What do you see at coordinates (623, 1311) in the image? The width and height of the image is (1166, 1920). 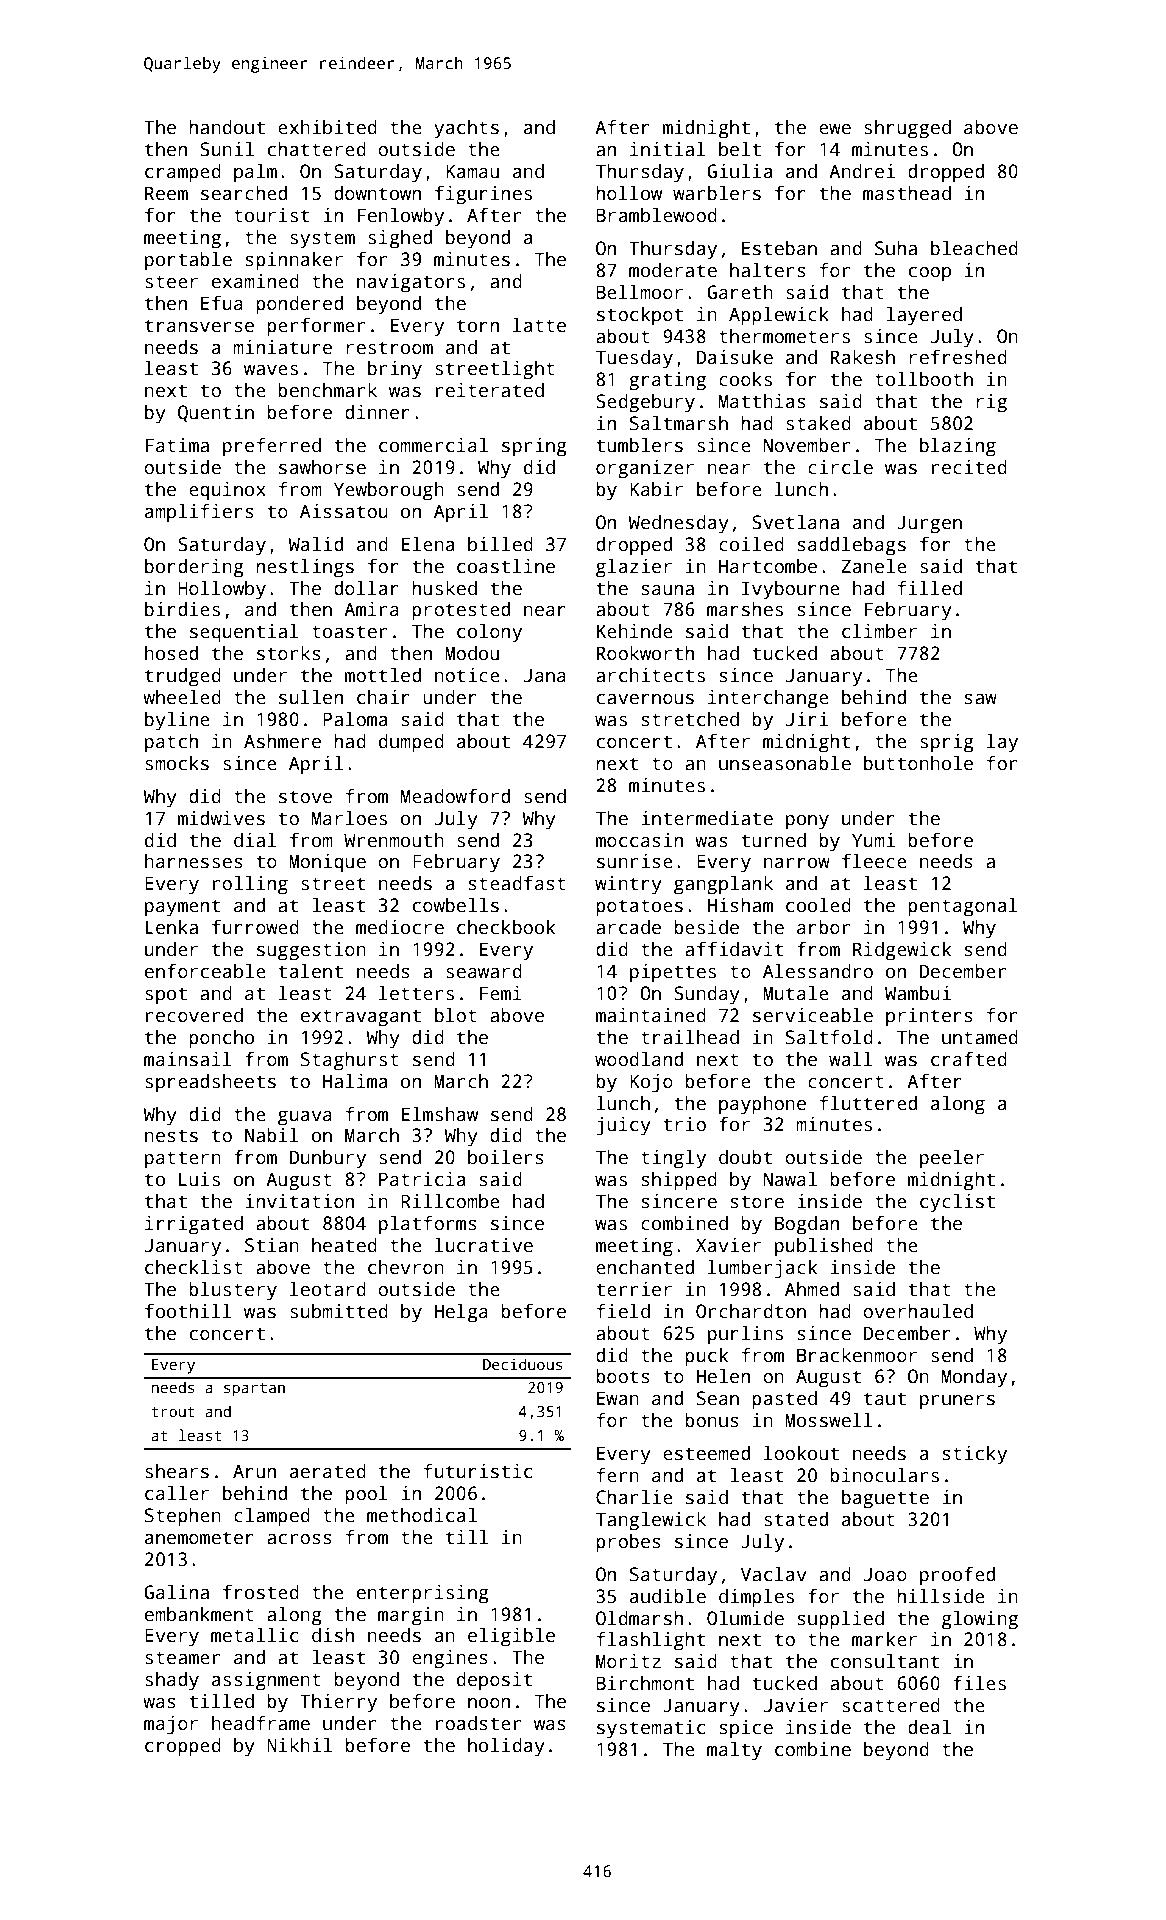 I see `field` at bounding box center [623, 1311].
